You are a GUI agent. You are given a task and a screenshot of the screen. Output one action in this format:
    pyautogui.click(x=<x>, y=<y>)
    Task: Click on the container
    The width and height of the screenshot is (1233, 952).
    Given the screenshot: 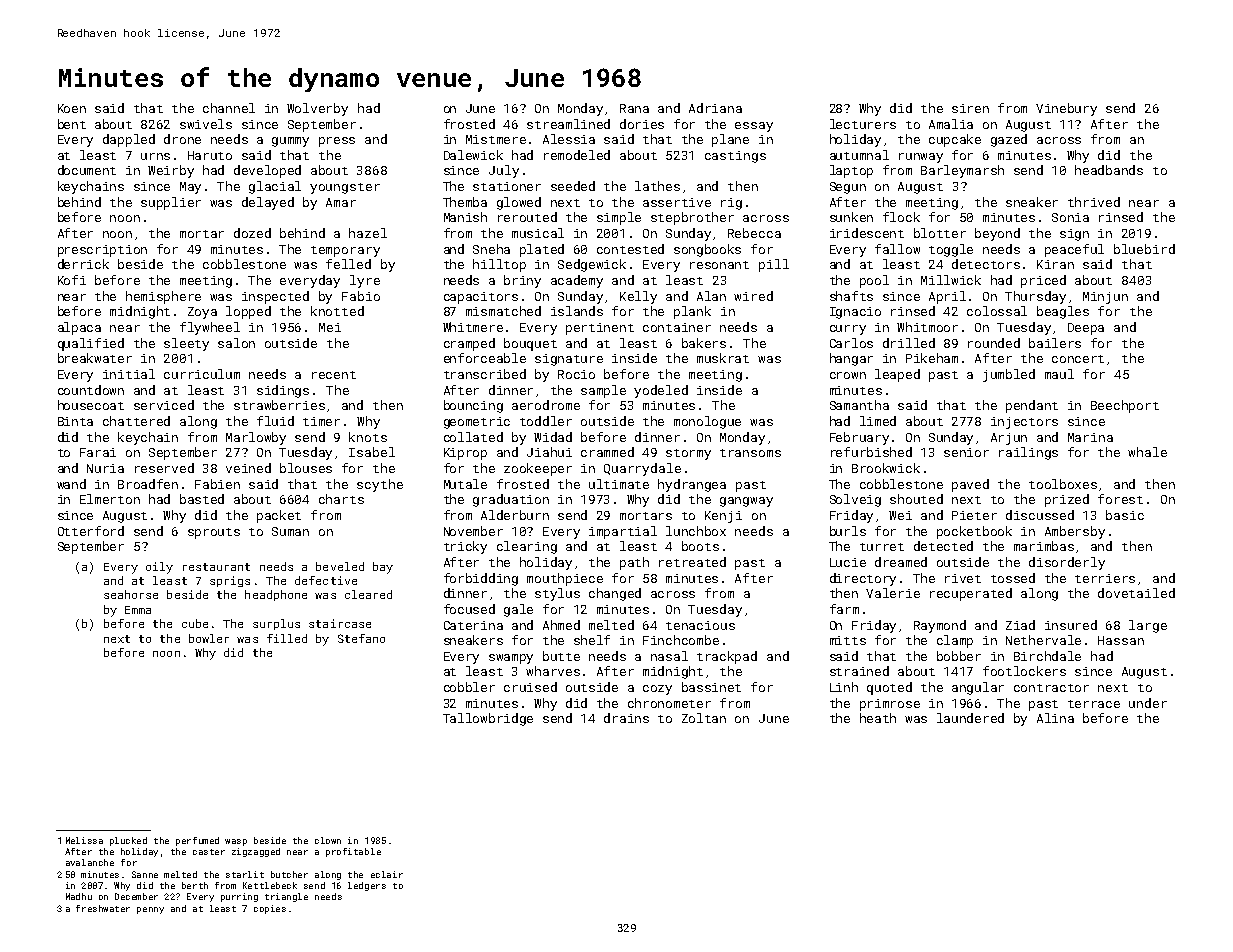 What is the action you would take?
    pyautogui.click(x=677, y=327)
